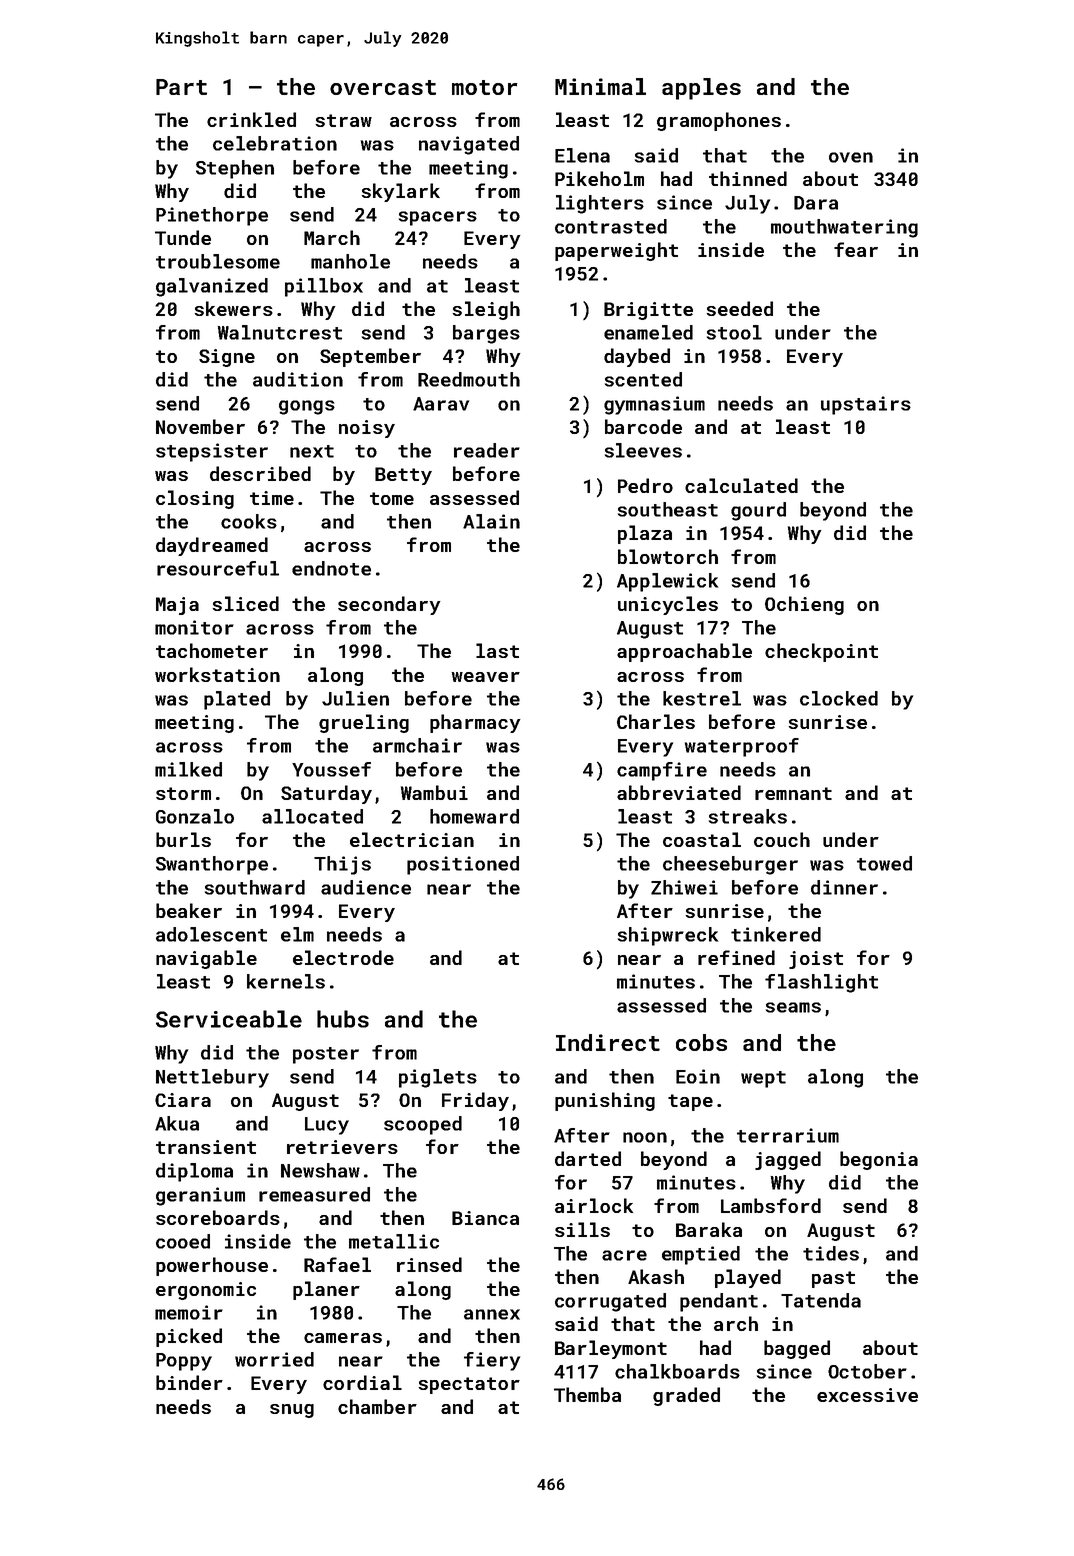  I want to click on planer, so click(326, 1290).
